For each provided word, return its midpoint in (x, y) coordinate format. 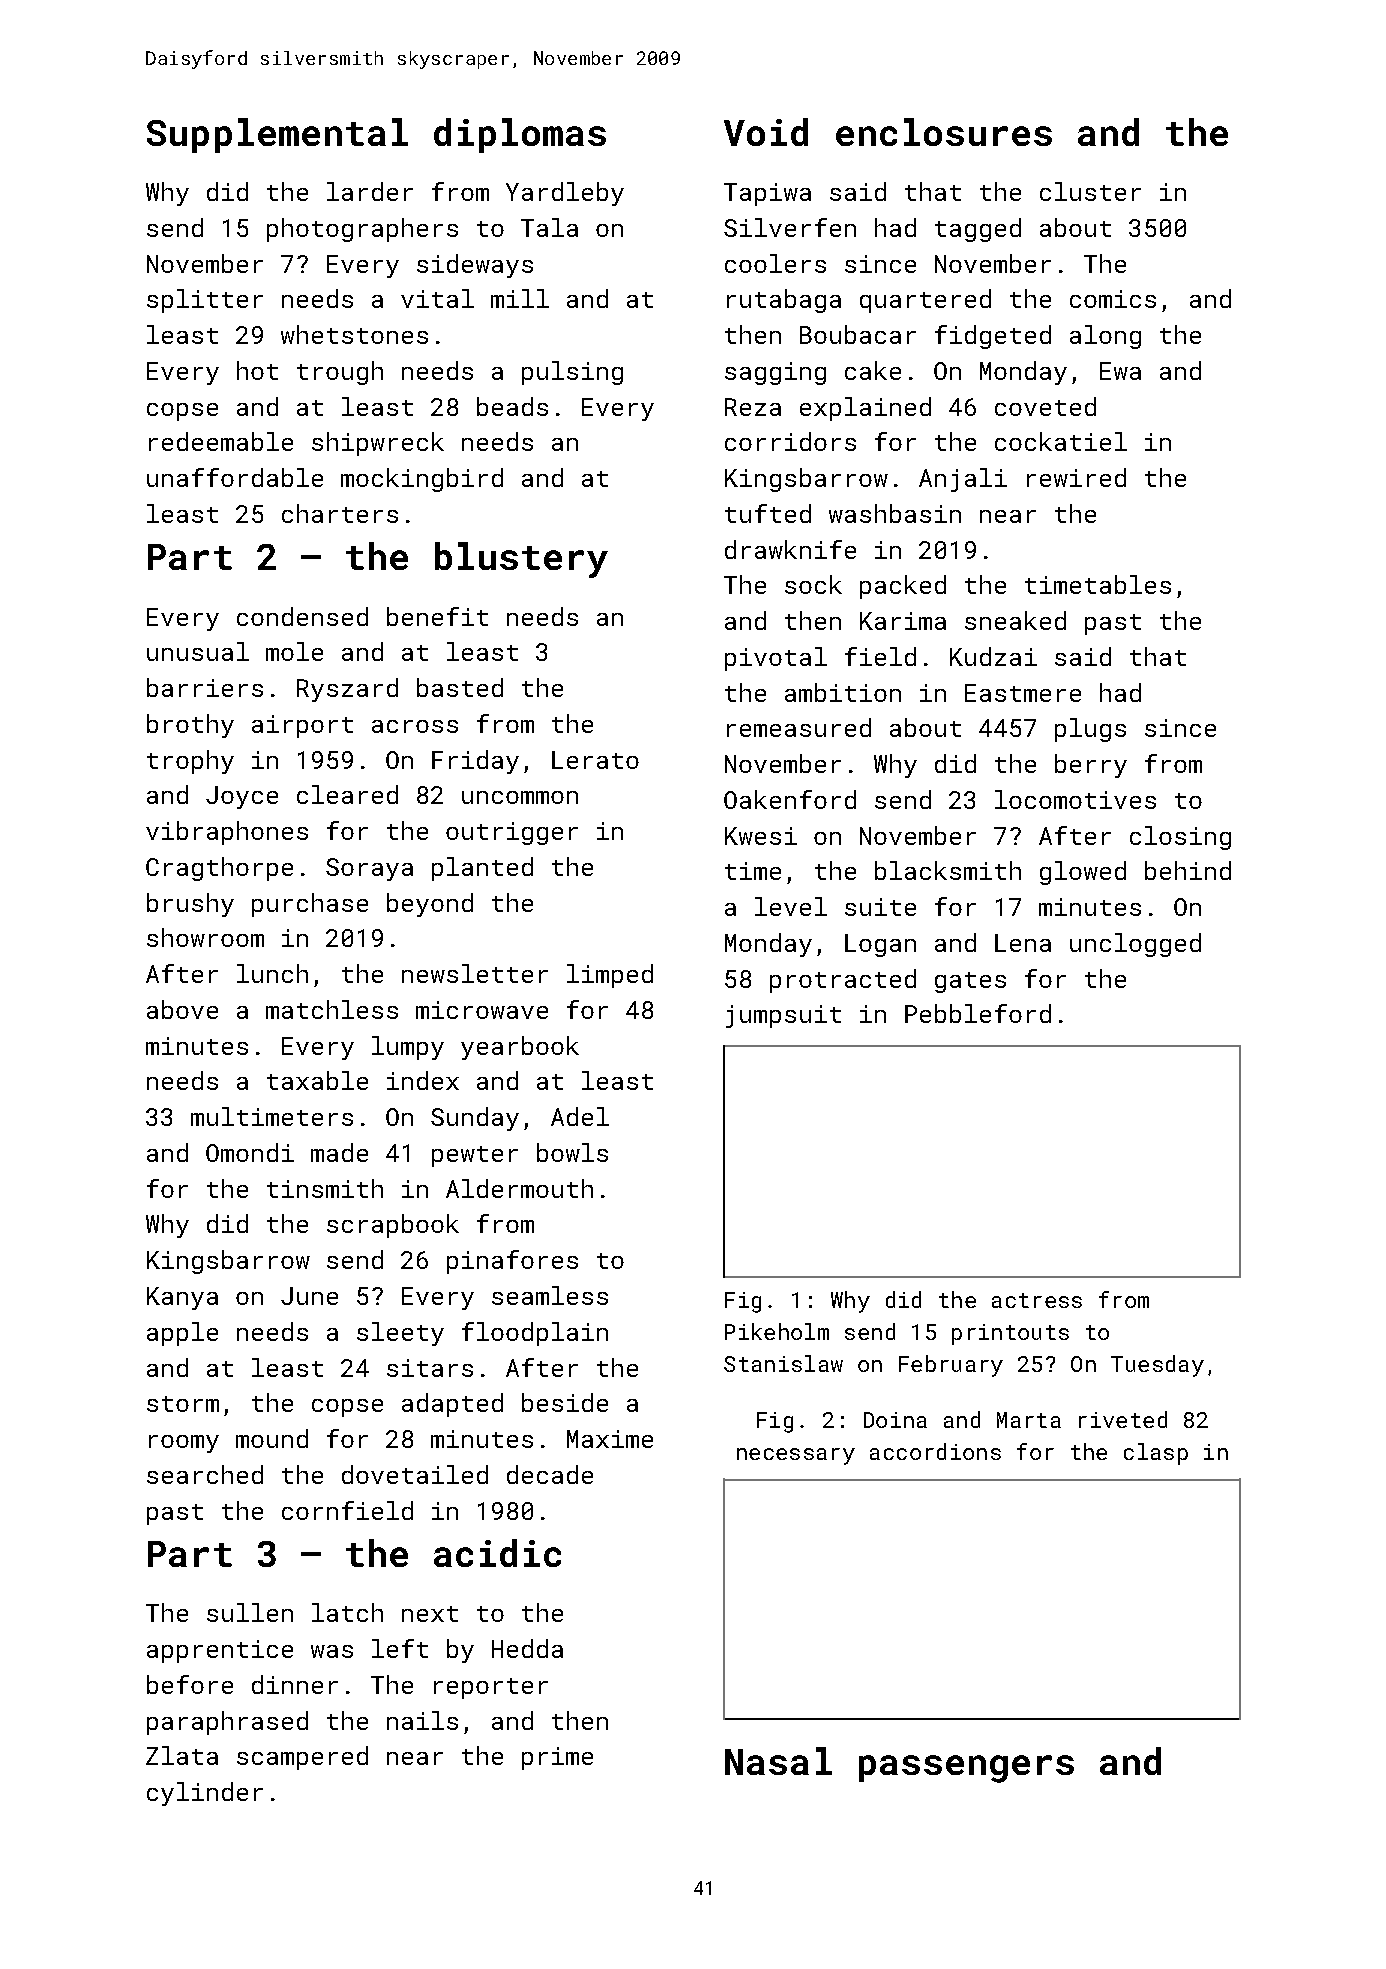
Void (766, 132)
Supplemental (277, 135)
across (415, 726)
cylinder (205, 1794)
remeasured (799, 727)
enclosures (944, 132)
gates (970, 982)
